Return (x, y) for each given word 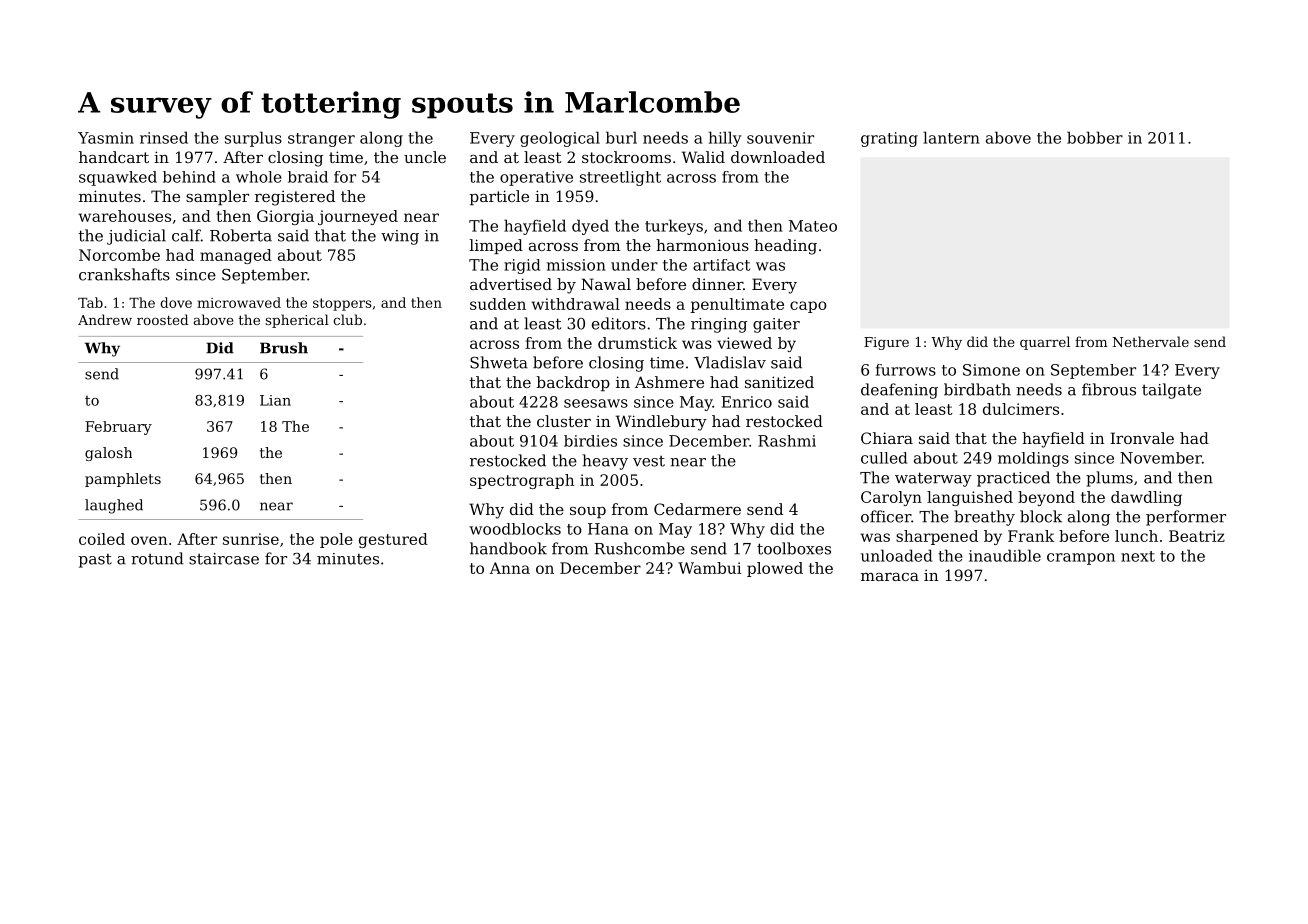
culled (884, 458)
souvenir (780, 138)
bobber (1095, 137)
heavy (605, 462)
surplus (253, 139)
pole (336, 540)
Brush (284, 348)
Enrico (746, 402)
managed (236, 256)
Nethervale (1151, 341)
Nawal (606, 284)
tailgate (1171, 391)
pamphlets (123, 480)
